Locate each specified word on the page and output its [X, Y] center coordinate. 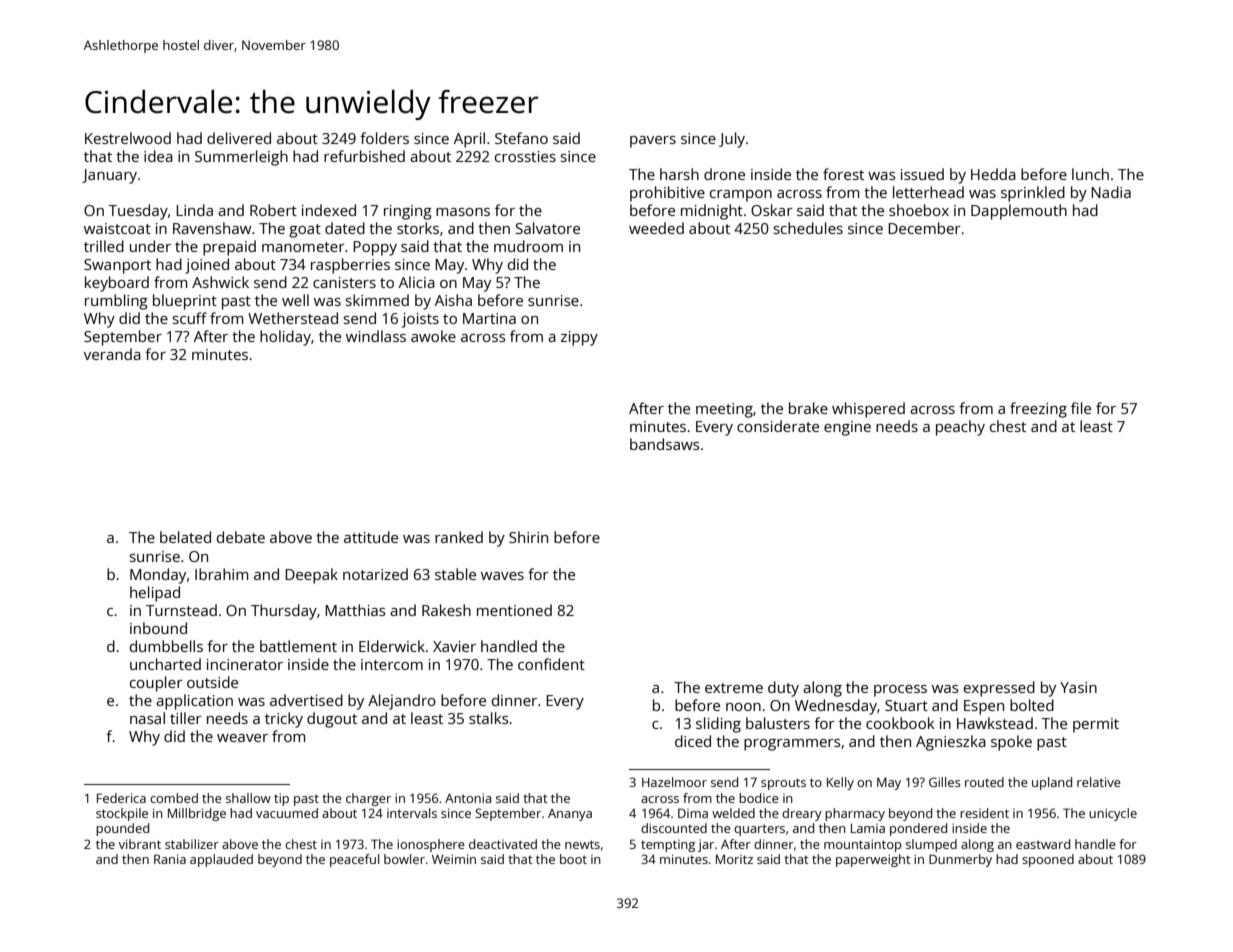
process [900, 691]
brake [808, 408]
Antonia [468, 798]
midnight [712, 212]
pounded [122, 829]
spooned [1048, 860]
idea [158, 156]
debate [241, 537]
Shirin [528, 537]
